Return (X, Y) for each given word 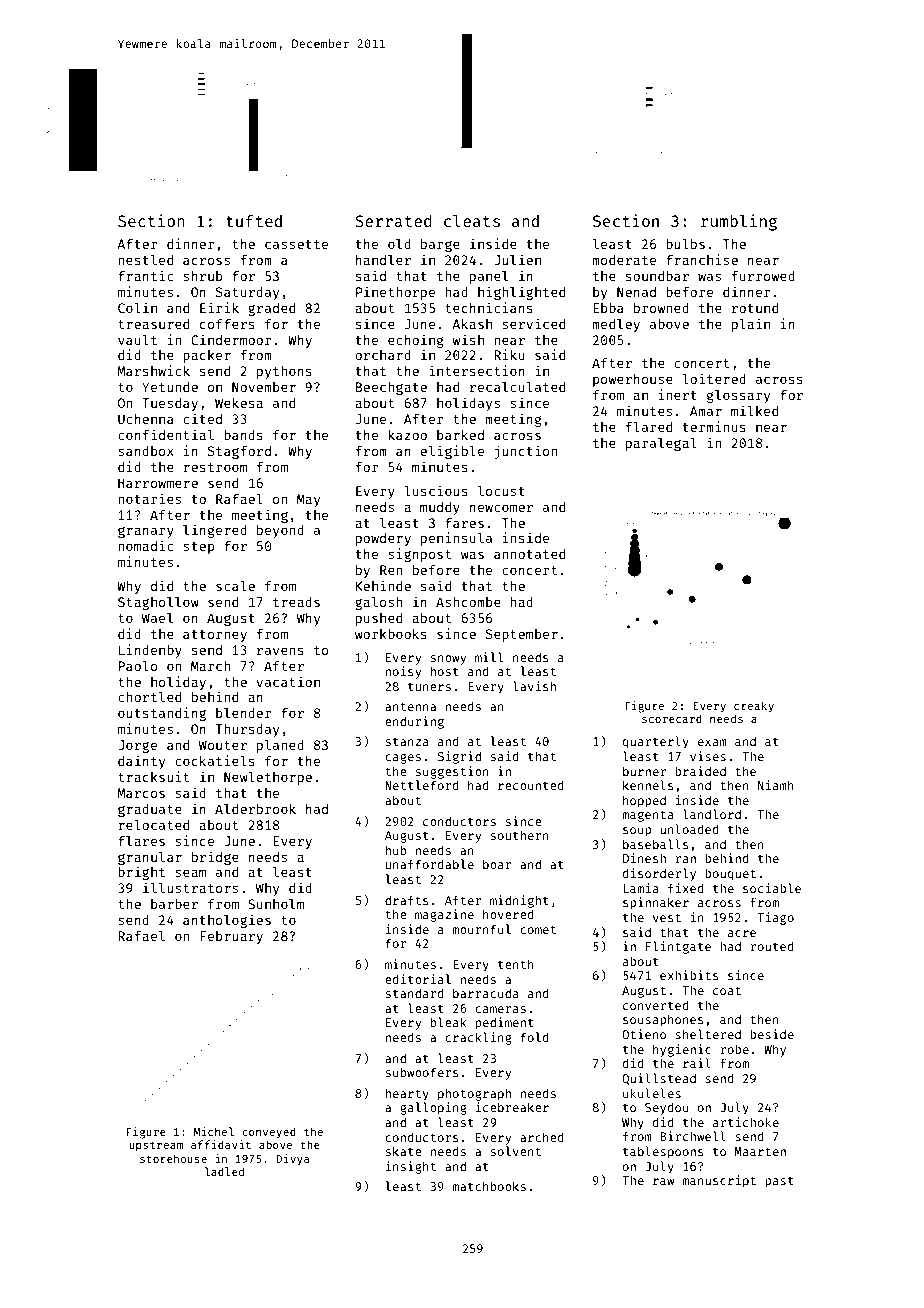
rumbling (739, 222)
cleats (472, 220)
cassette (296, 244)
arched (542, 1137)
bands (243, 435)
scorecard (672, 718)
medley (616, 325)
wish (468, 339)
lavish (534, 686)
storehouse (173, 1158)
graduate (150, 810)
